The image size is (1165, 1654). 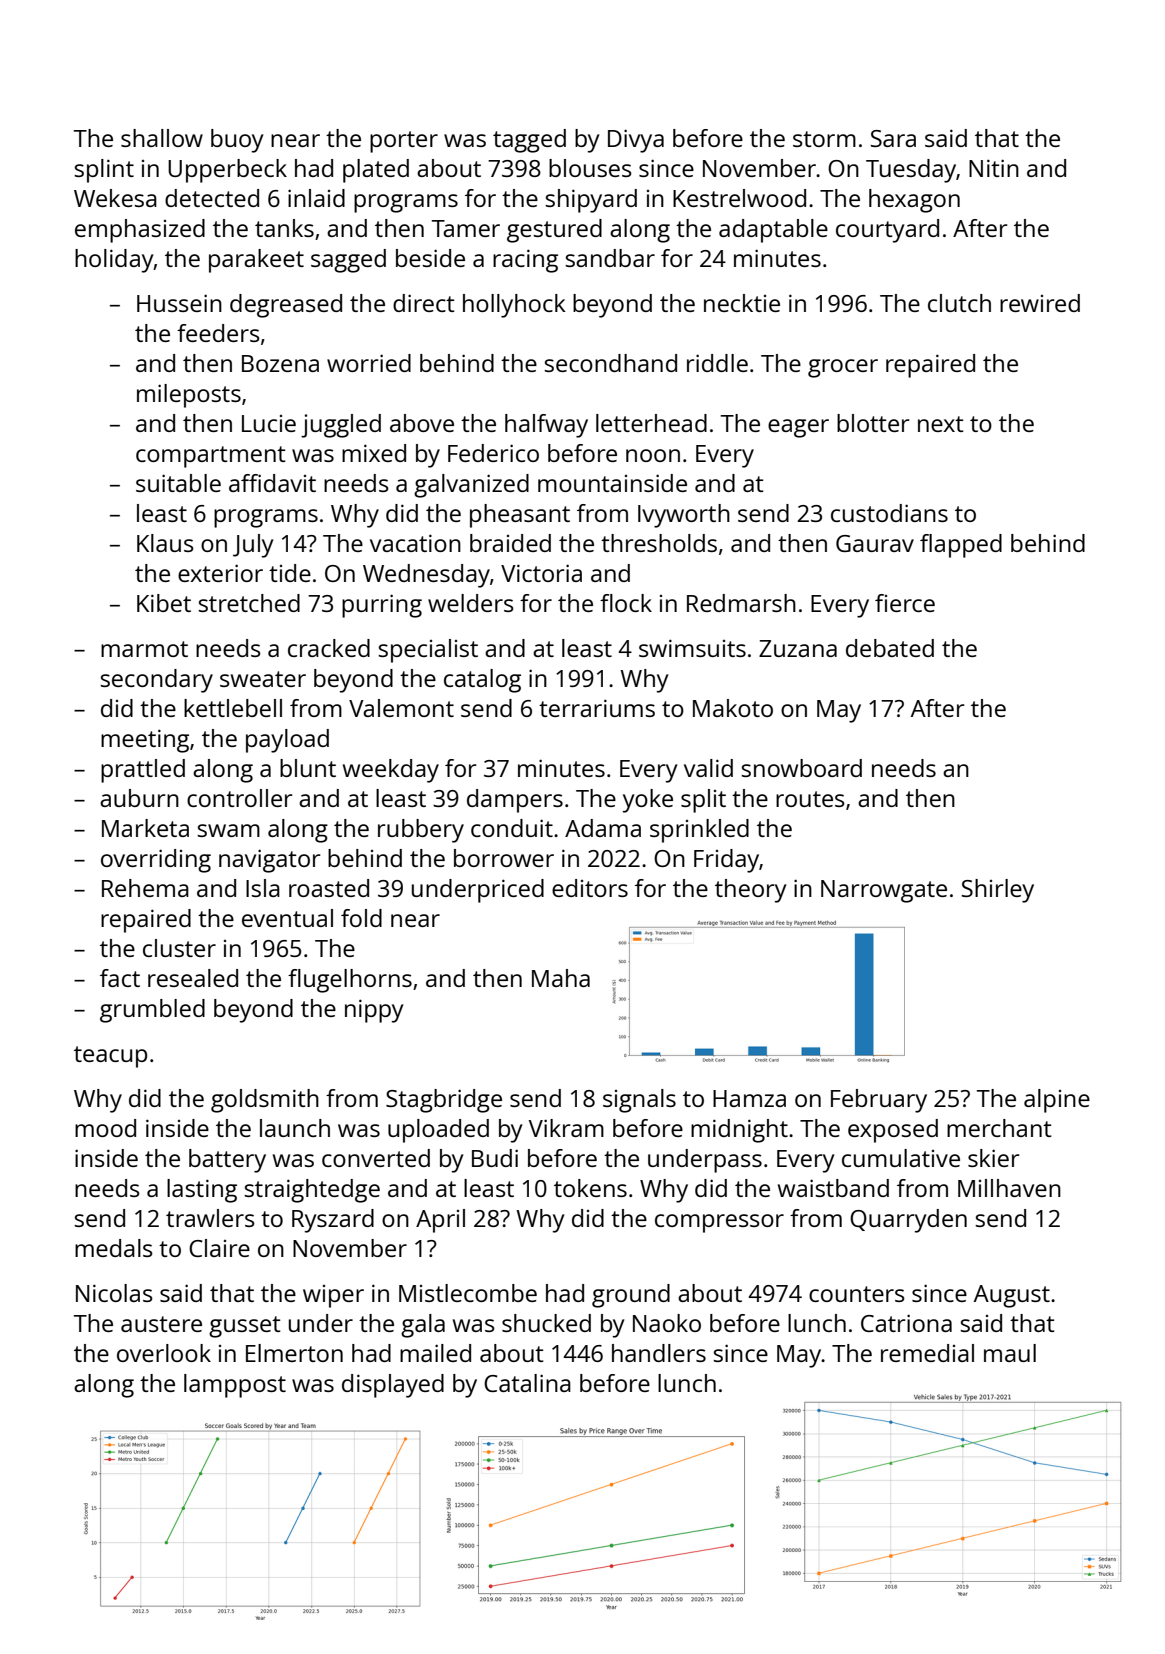 What do you see at coordinates (424, 303) in the image?
I see `direct` at bounding box center [424, 303].
